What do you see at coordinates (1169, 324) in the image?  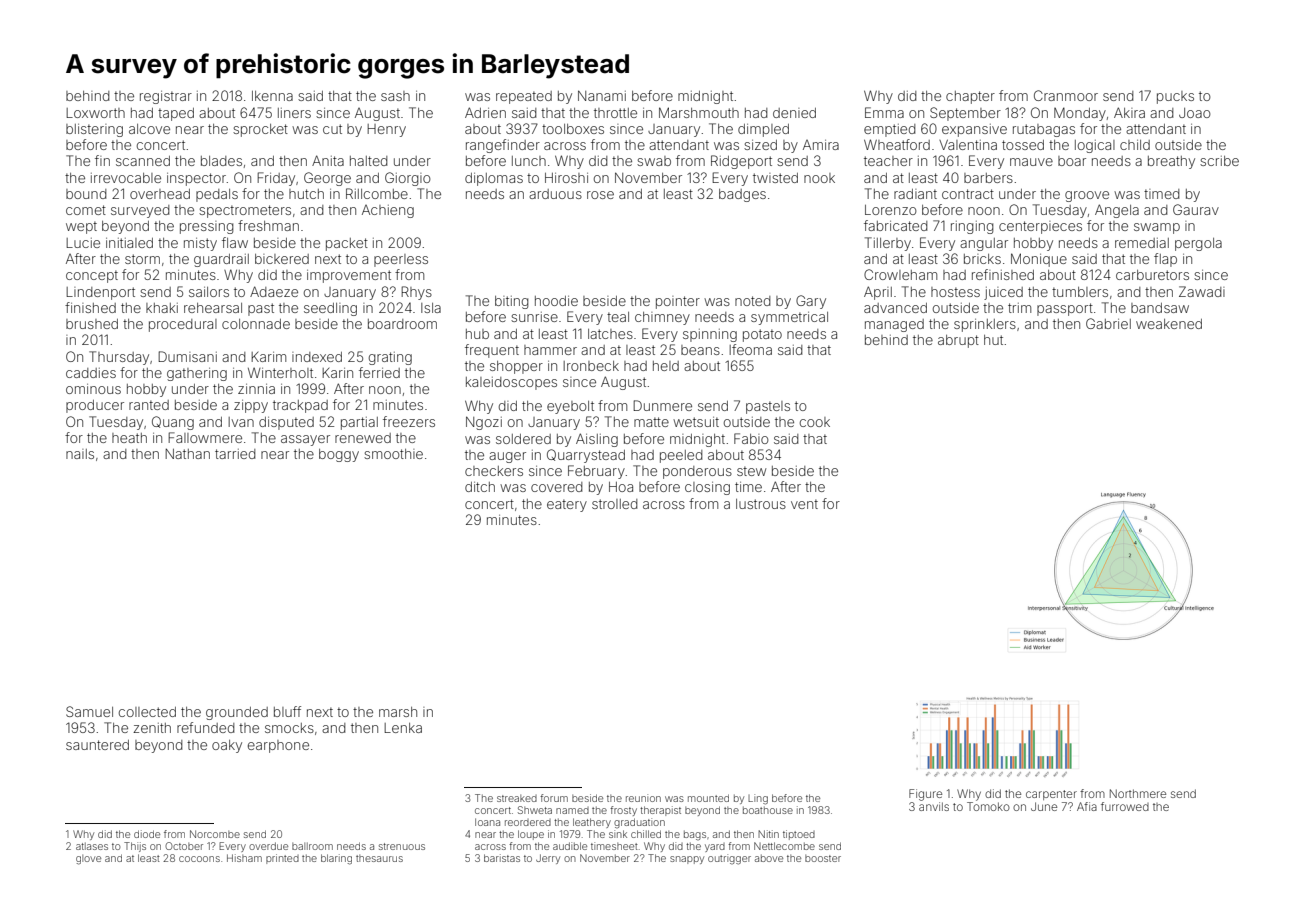 I see `weakened` at bounding box center [1169, 324].
